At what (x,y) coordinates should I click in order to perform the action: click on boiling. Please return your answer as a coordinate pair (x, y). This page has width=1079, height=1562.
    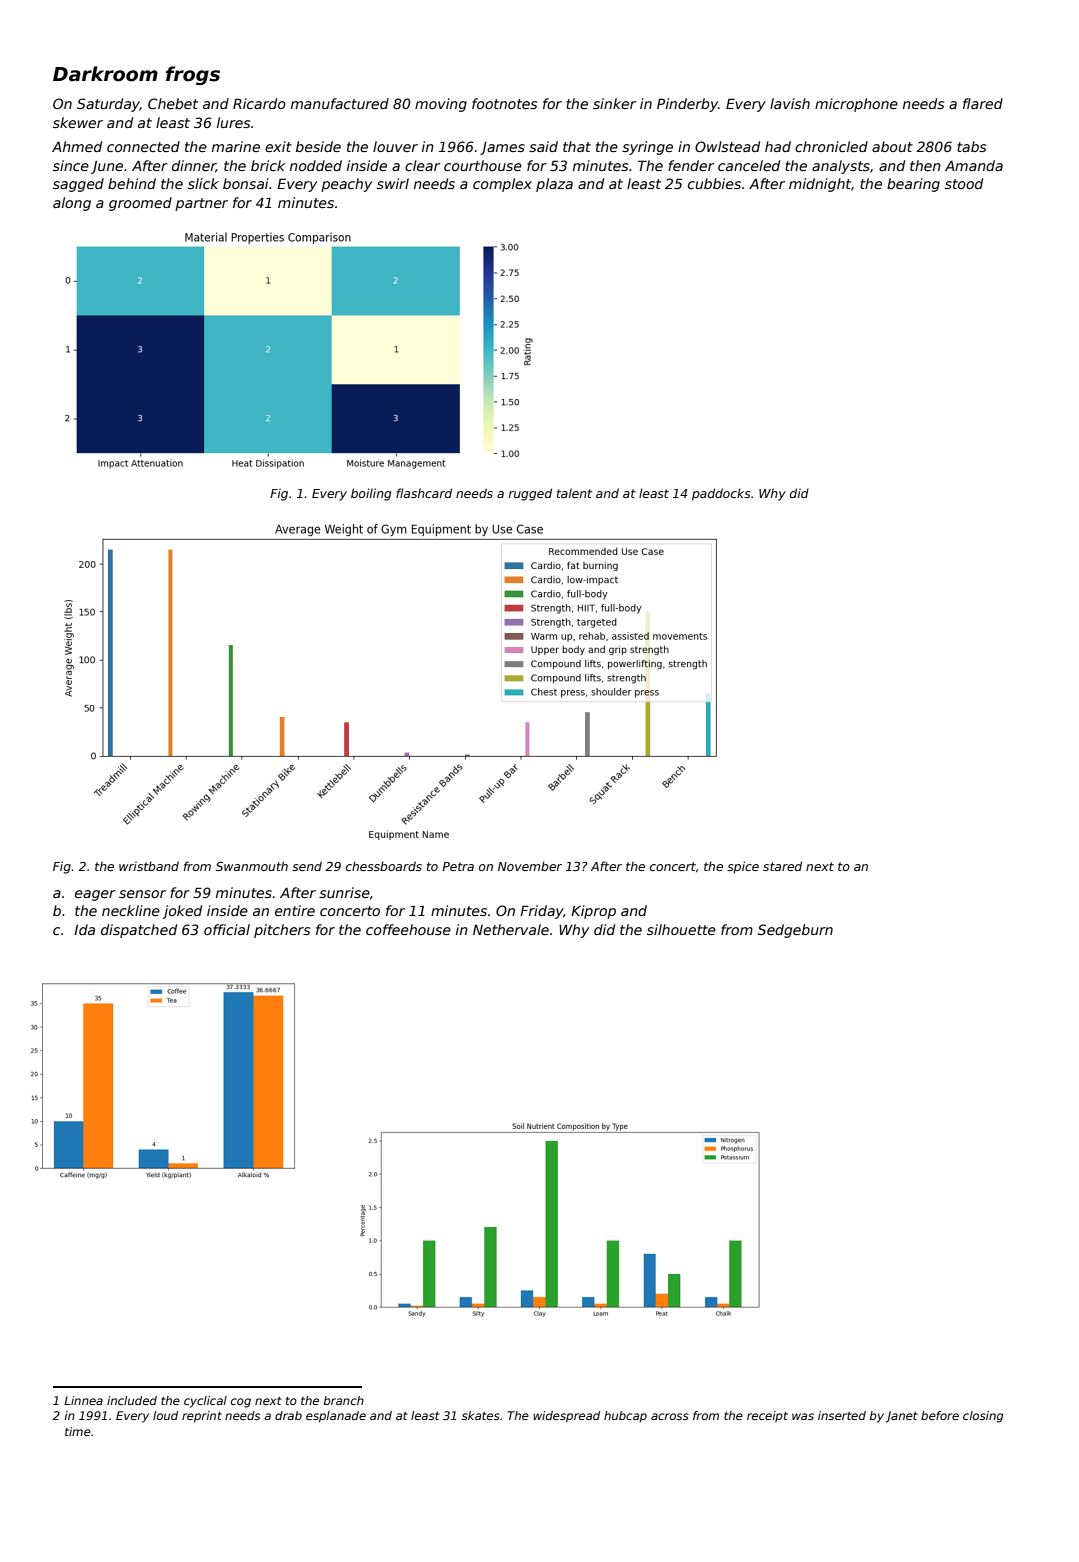
    Looking at the image, I should click on (371, 494).
